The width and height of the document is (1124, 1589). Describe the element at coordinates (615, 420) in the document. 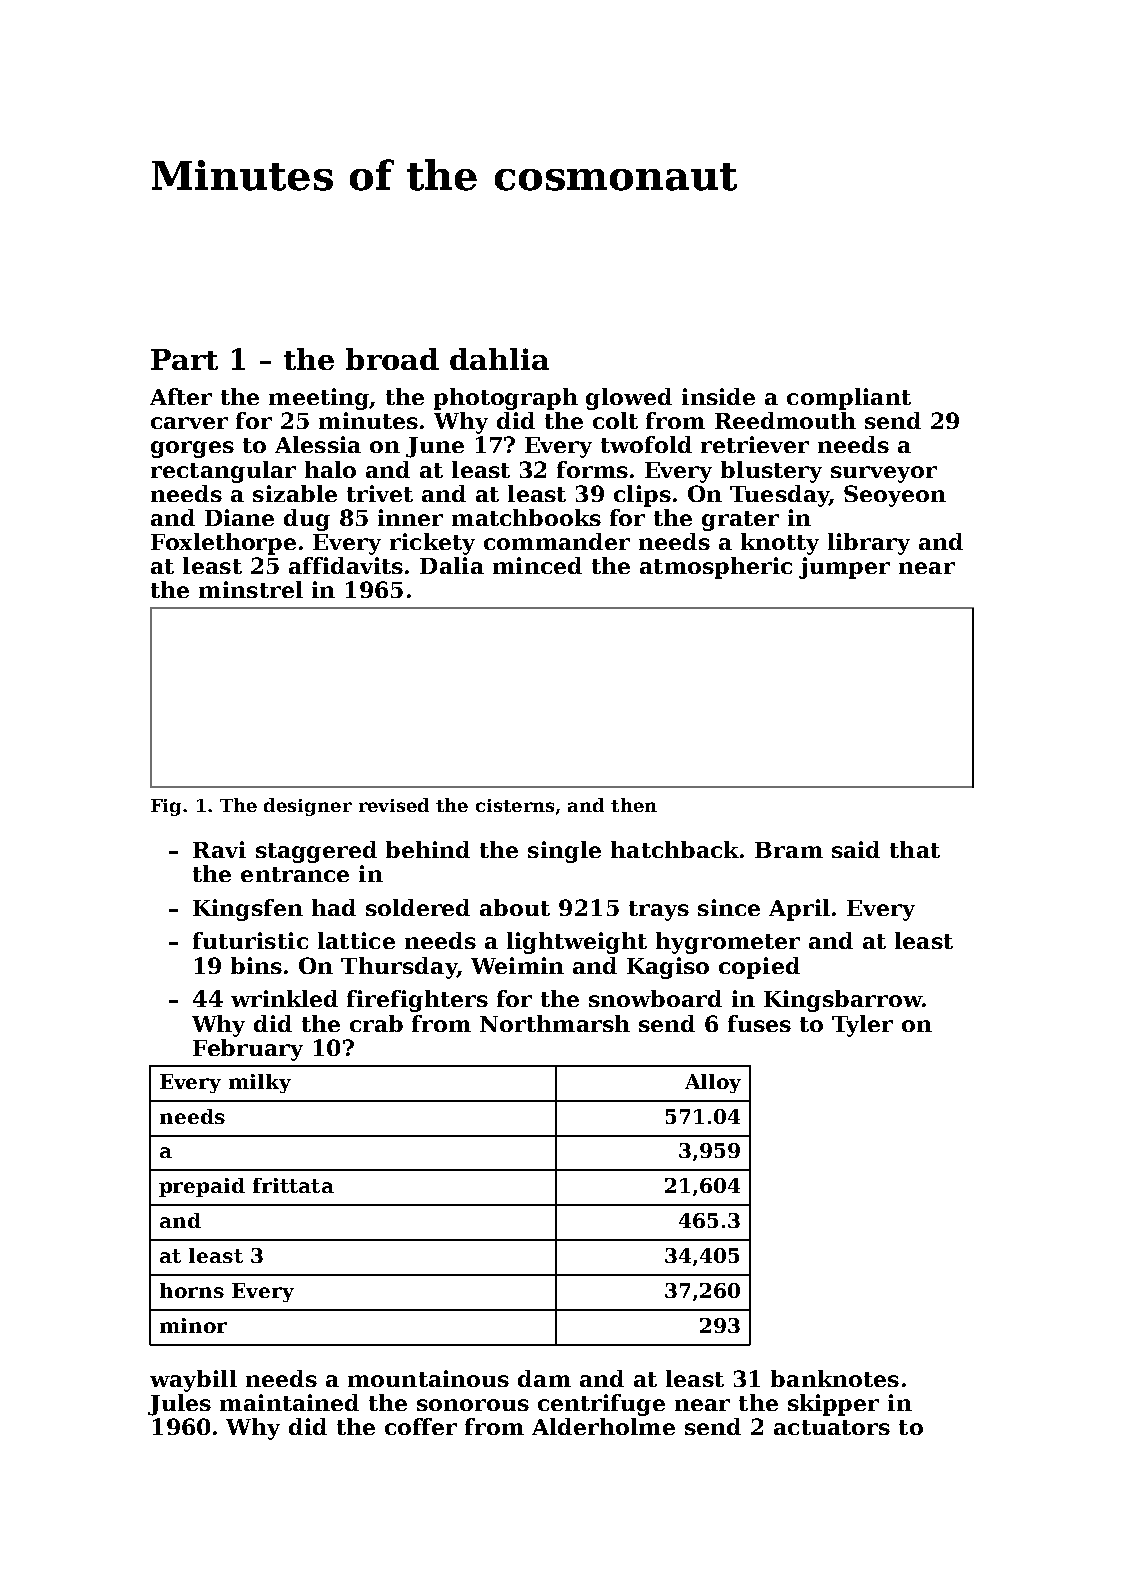

I see `colt` at that location.
